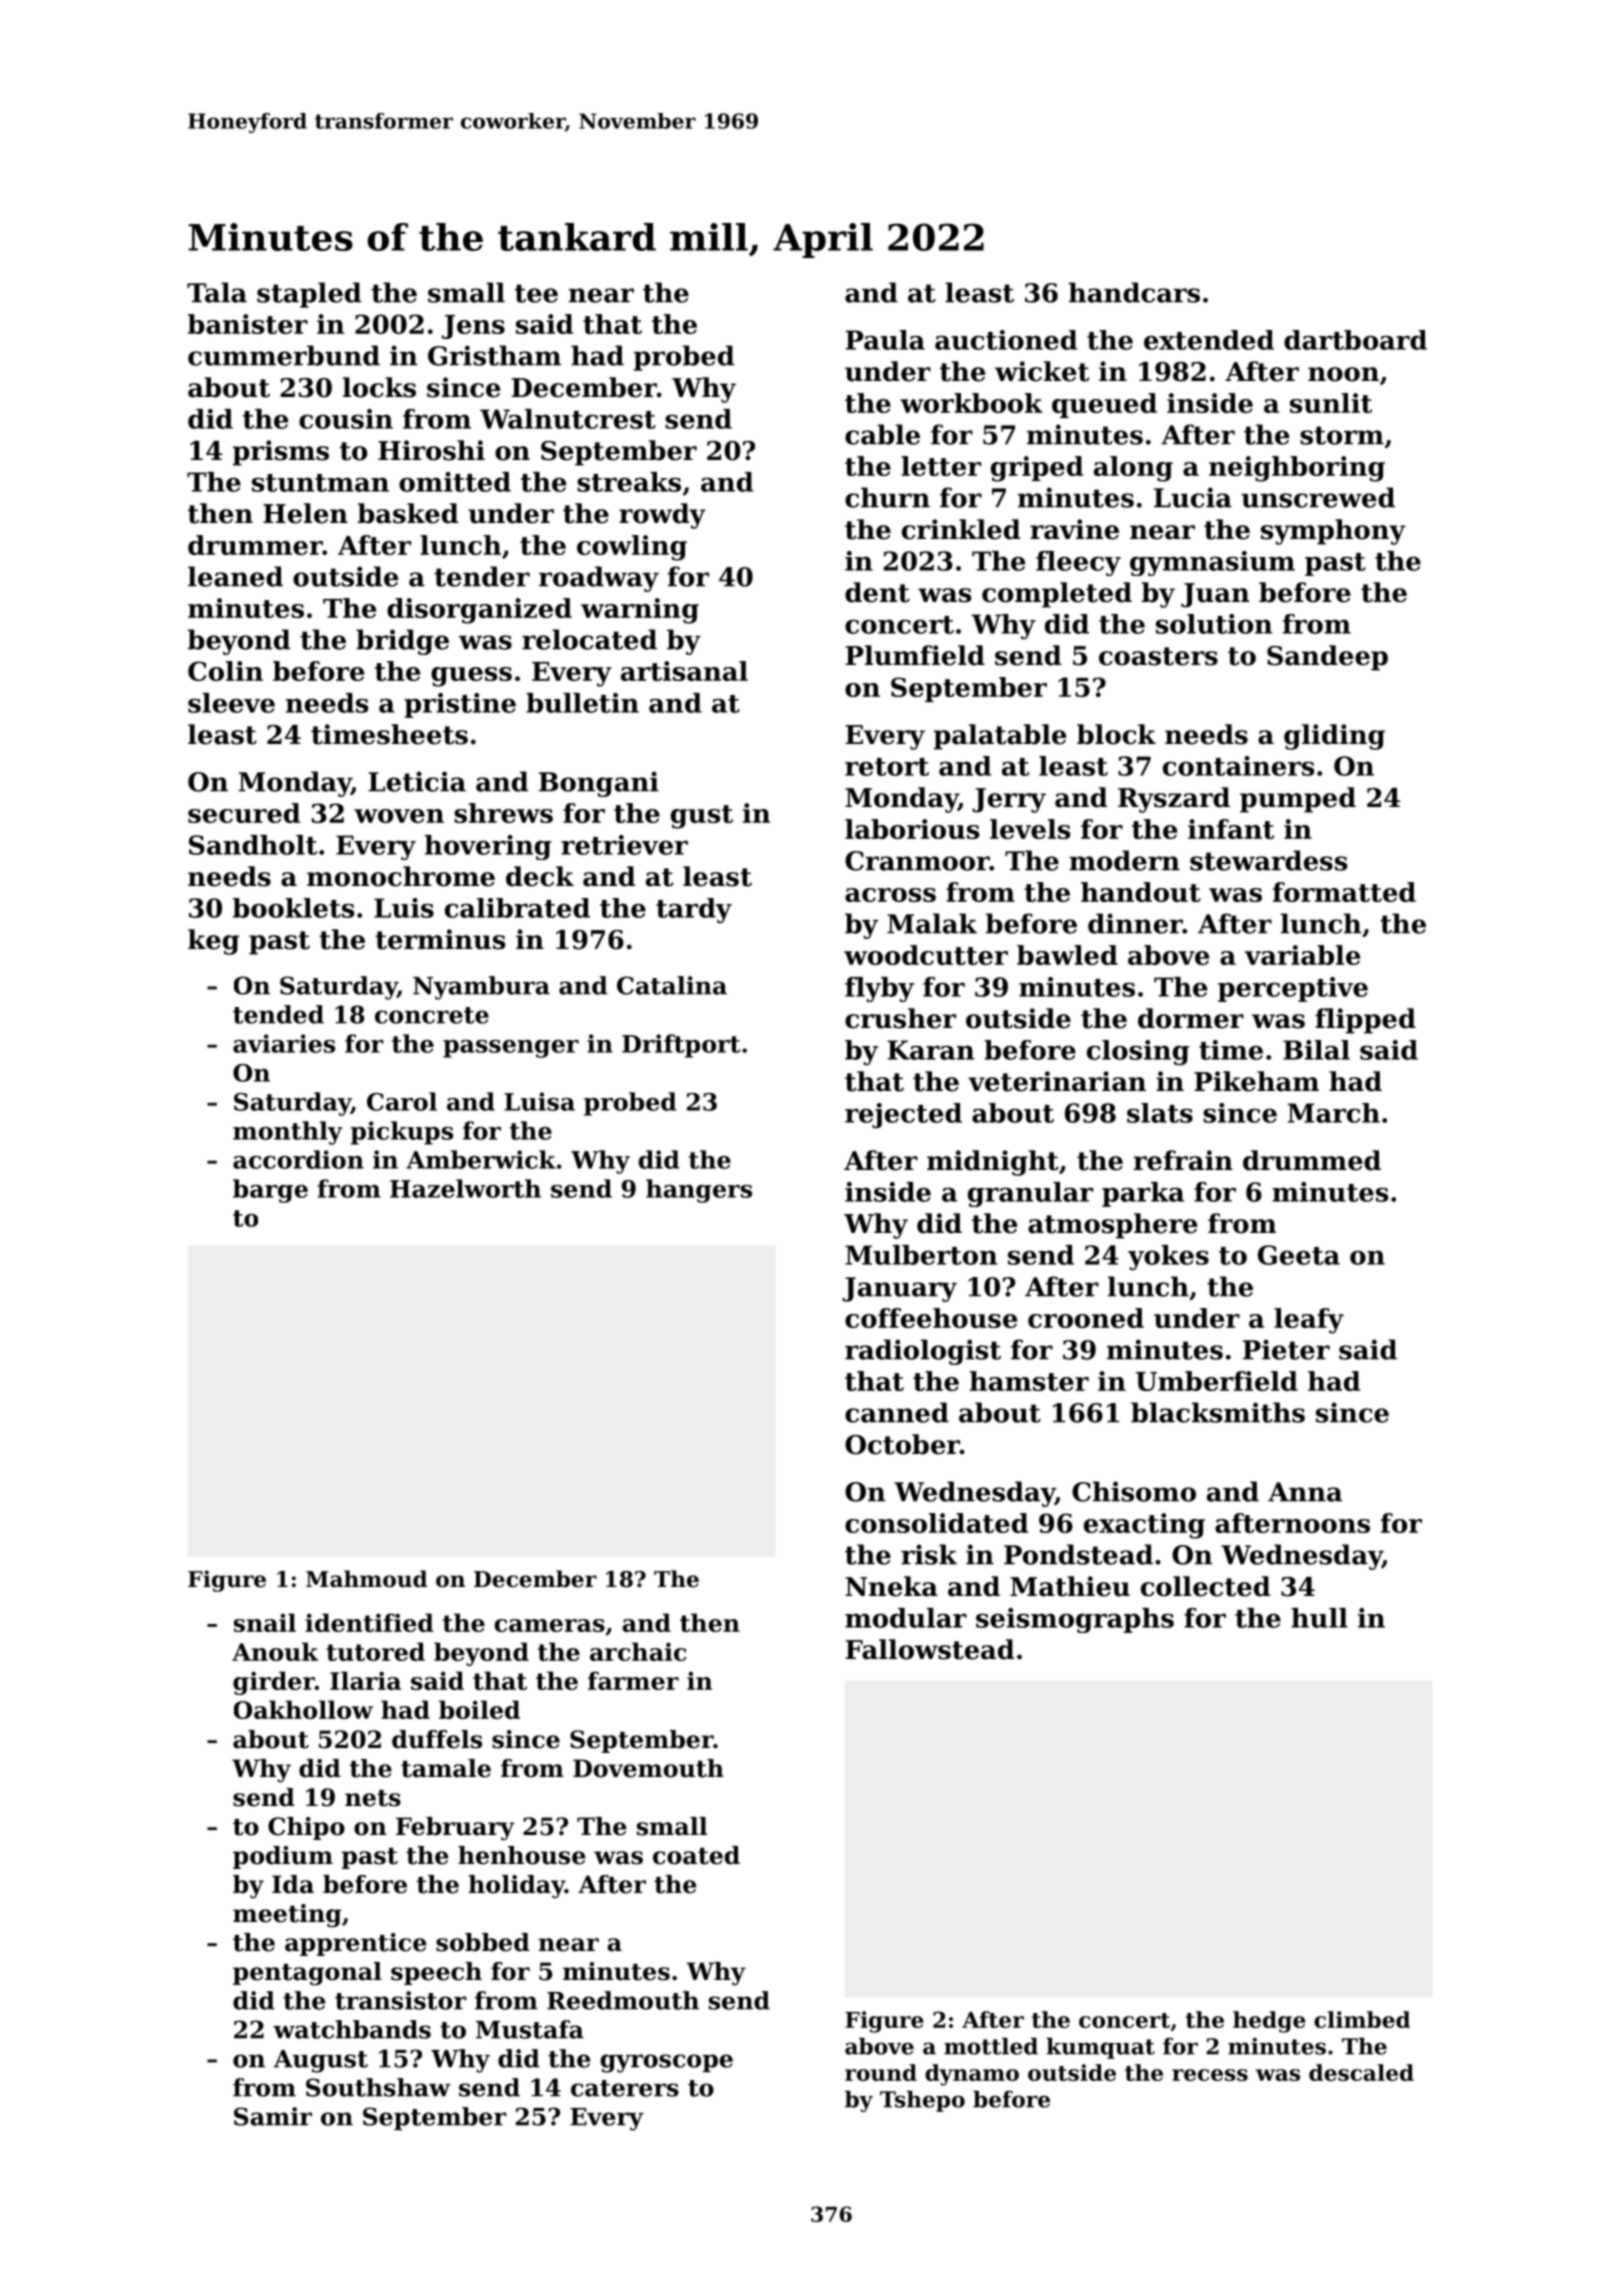  I want to click on dinner, so click(1135, 923).
